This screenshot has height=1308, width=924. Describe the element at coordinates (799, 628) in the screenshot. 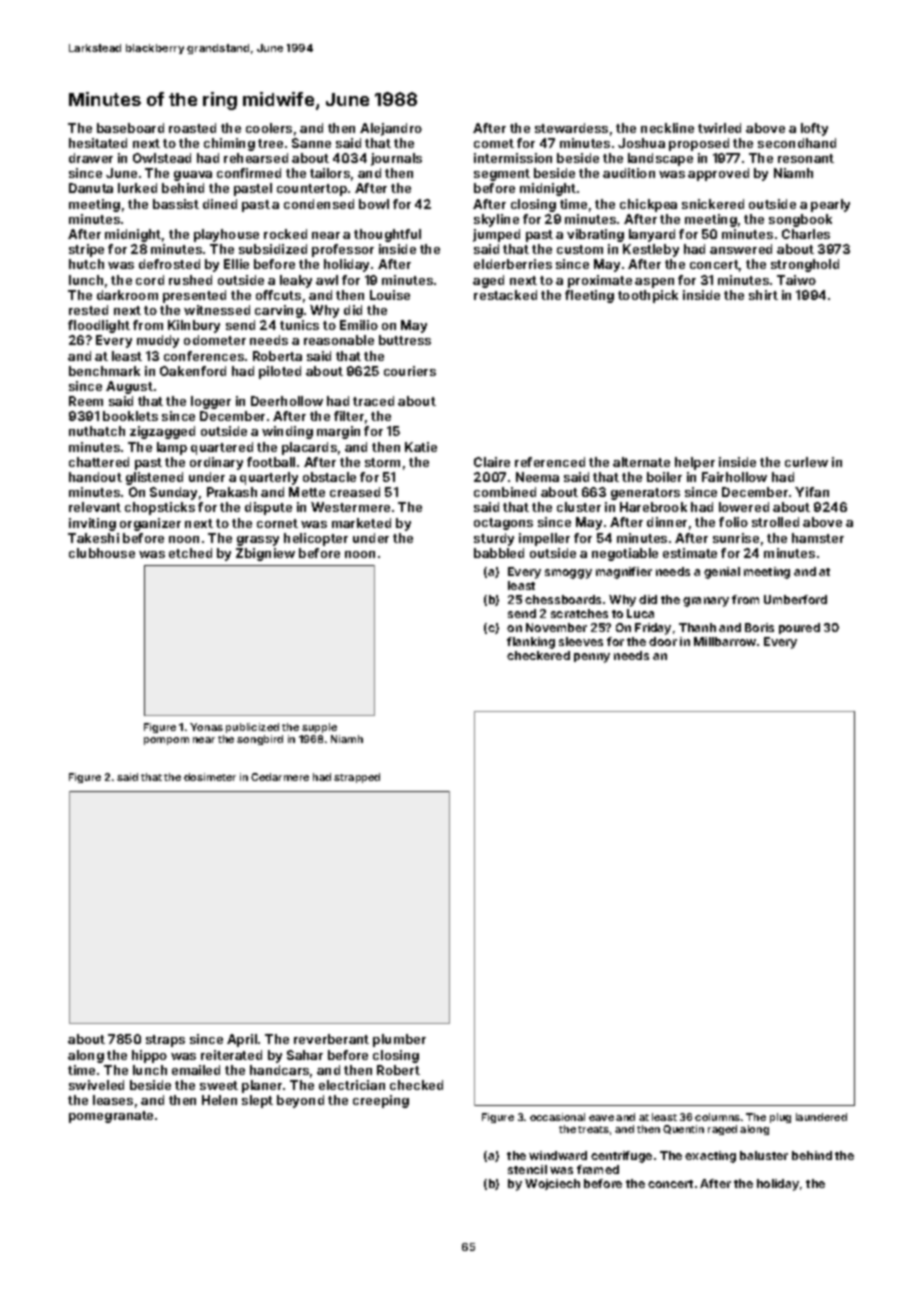

I see `poured` at that location.
